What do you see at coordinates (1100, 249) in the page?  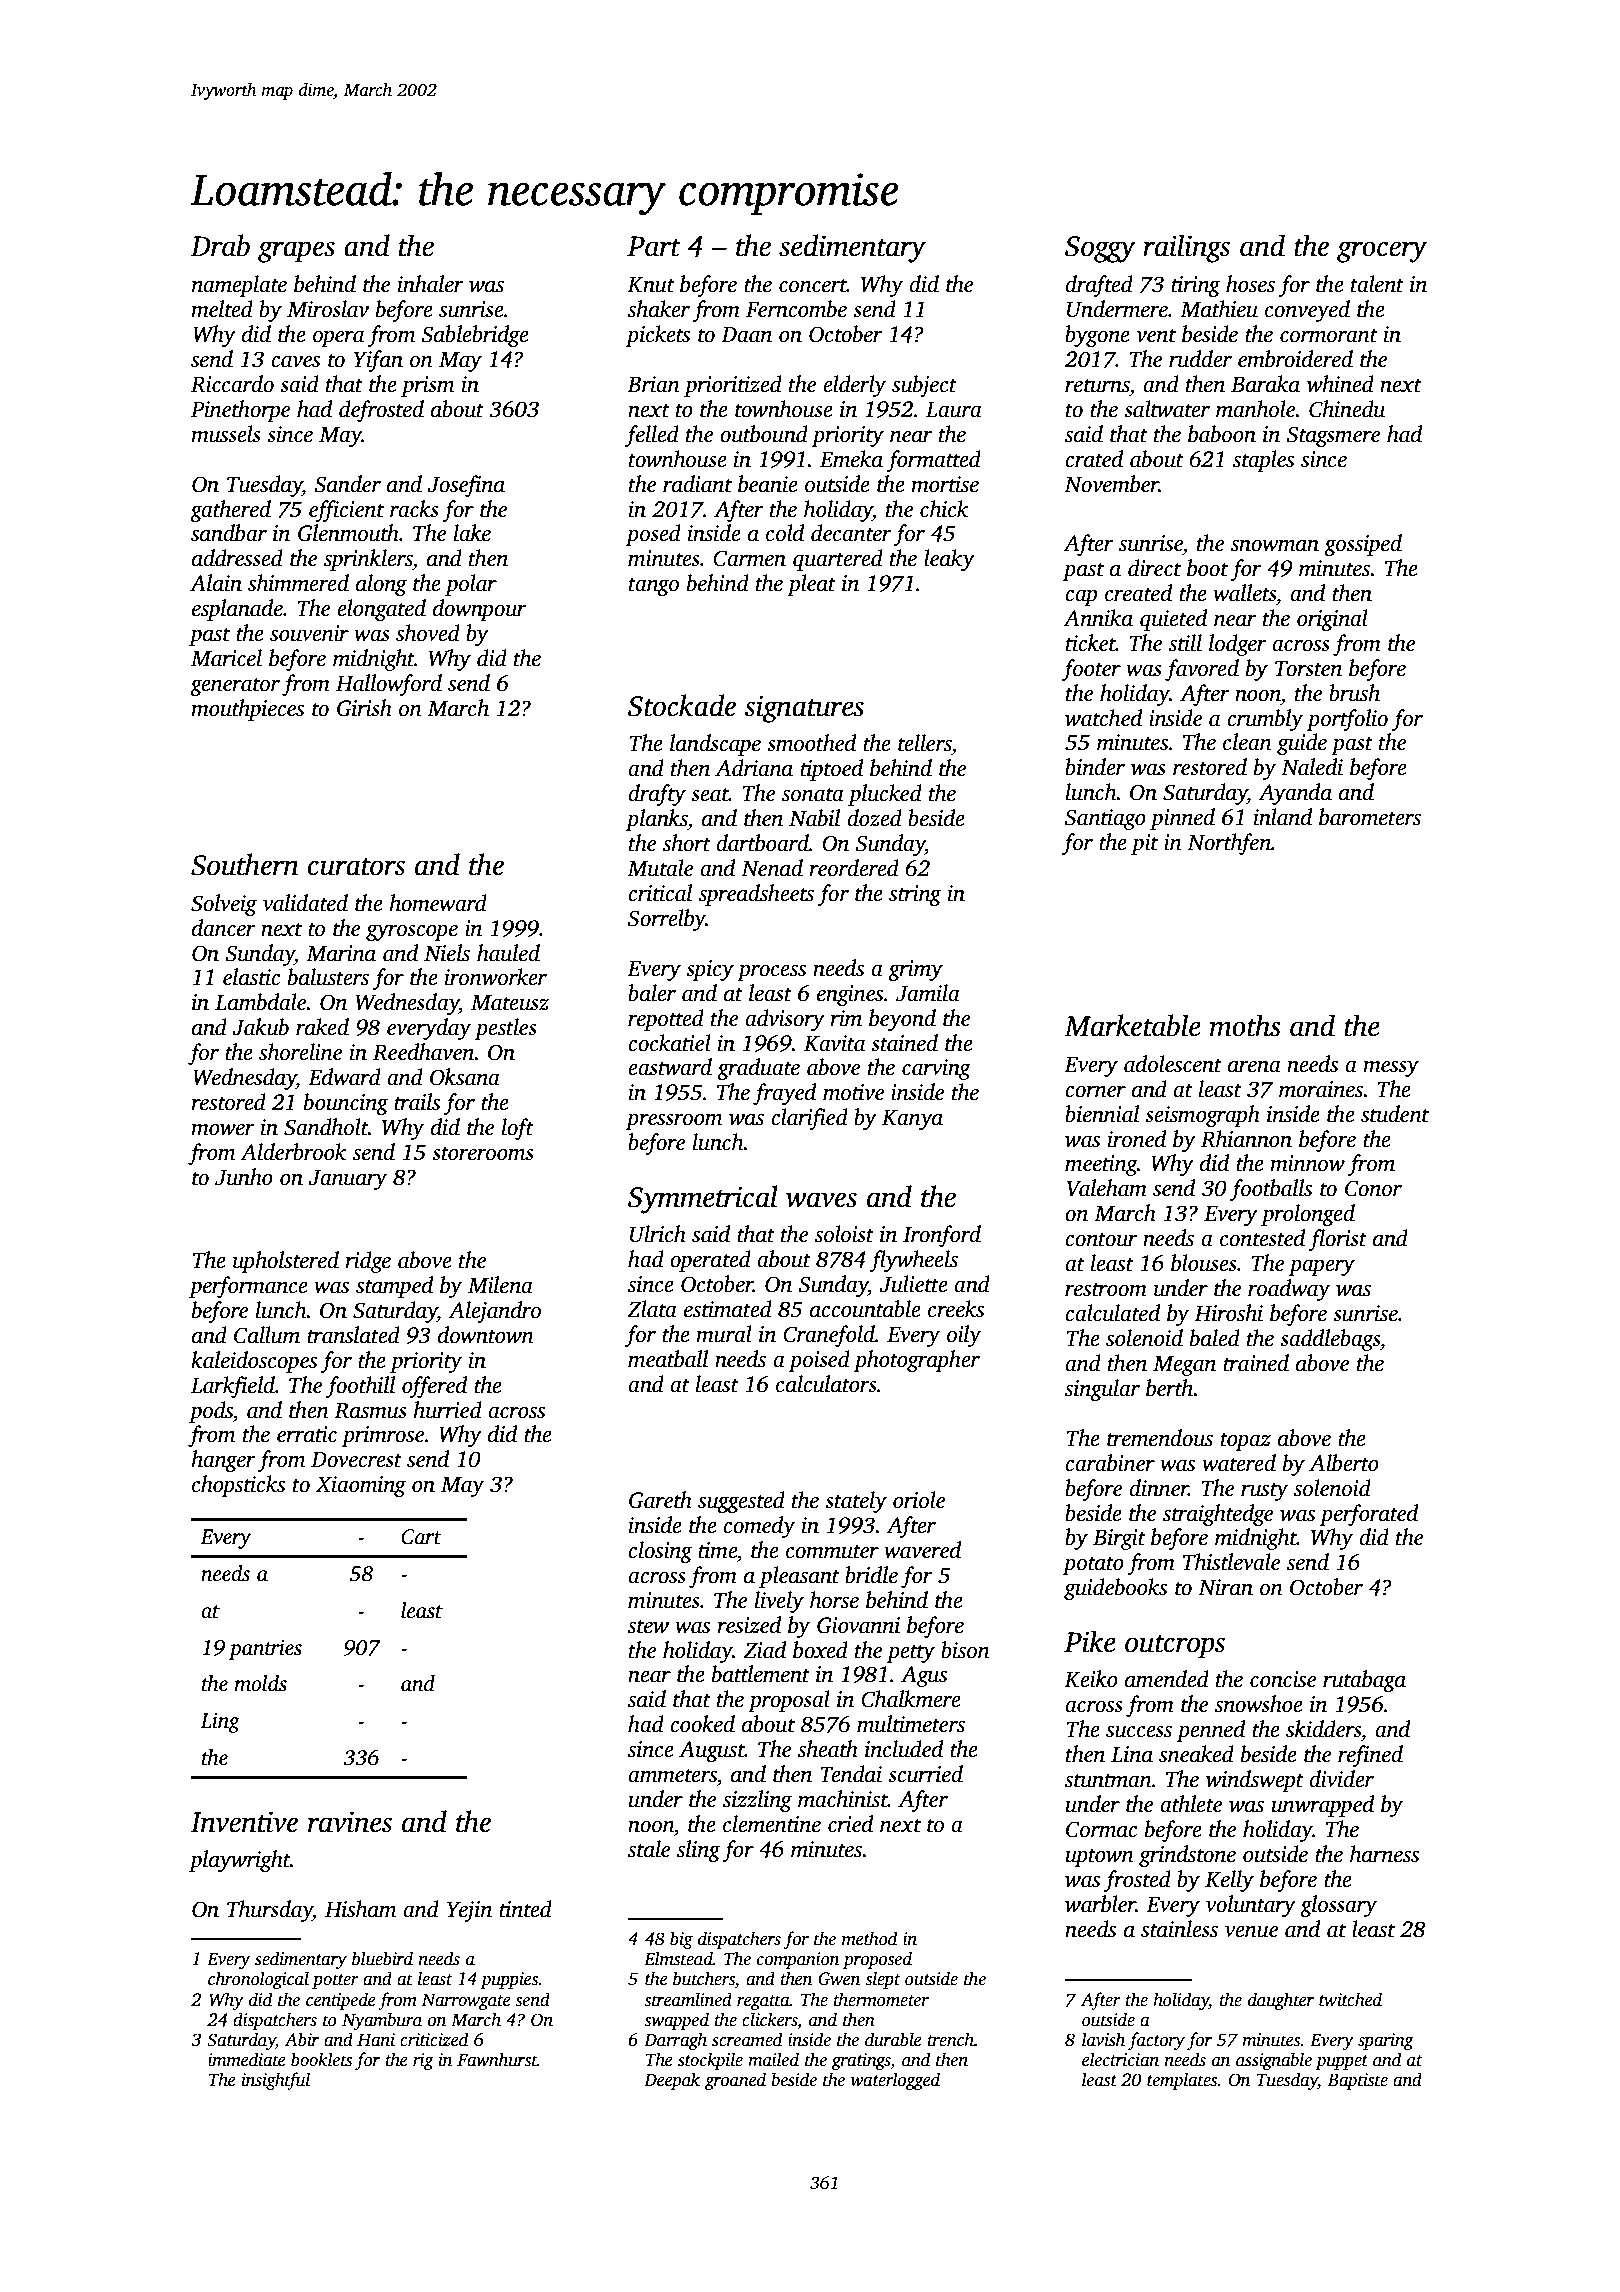 I see `Soggy` at bounding box center [1100, 249].
